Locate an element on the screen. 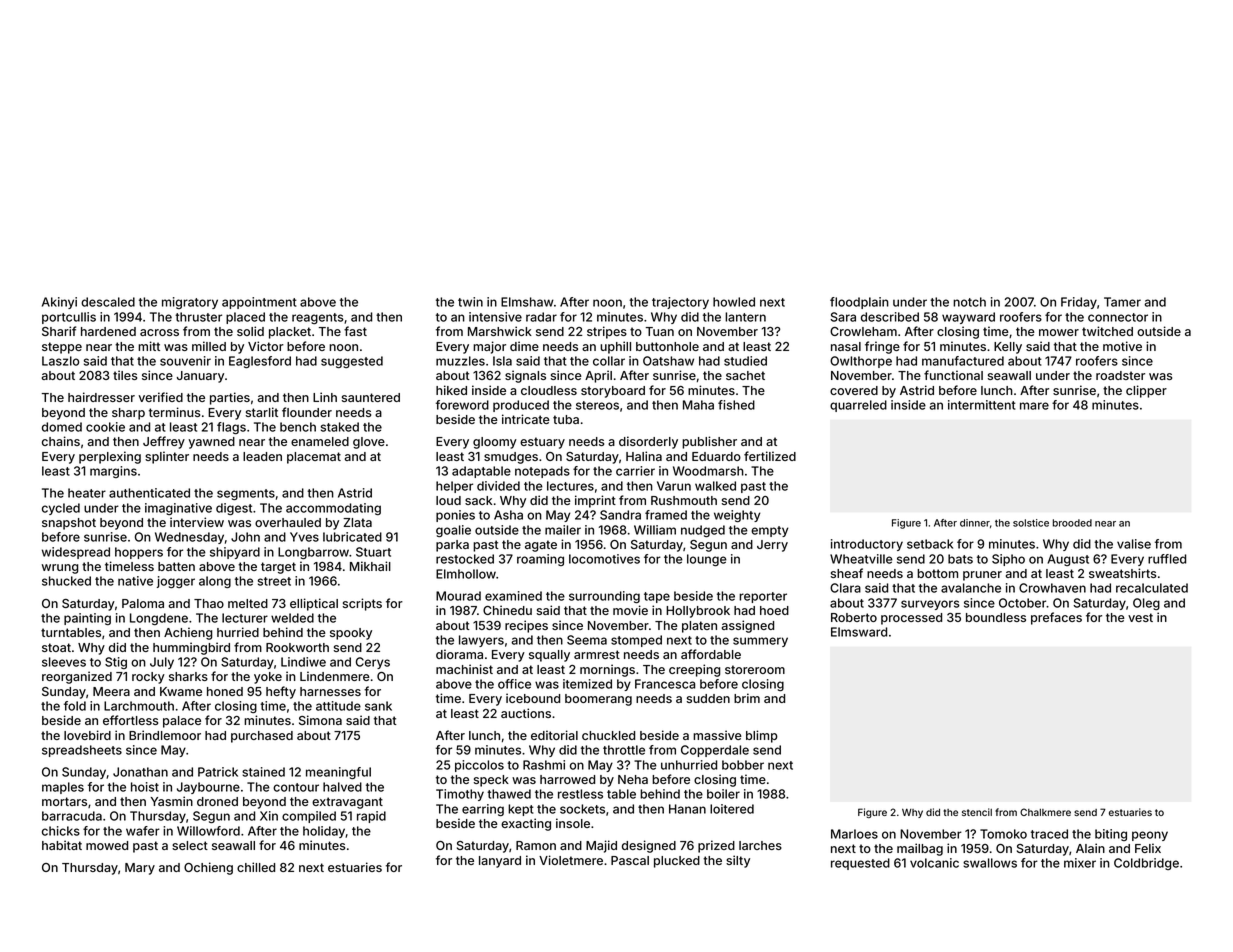 The image size is (1233, 952). painting is located at coordinates (87, 619).
